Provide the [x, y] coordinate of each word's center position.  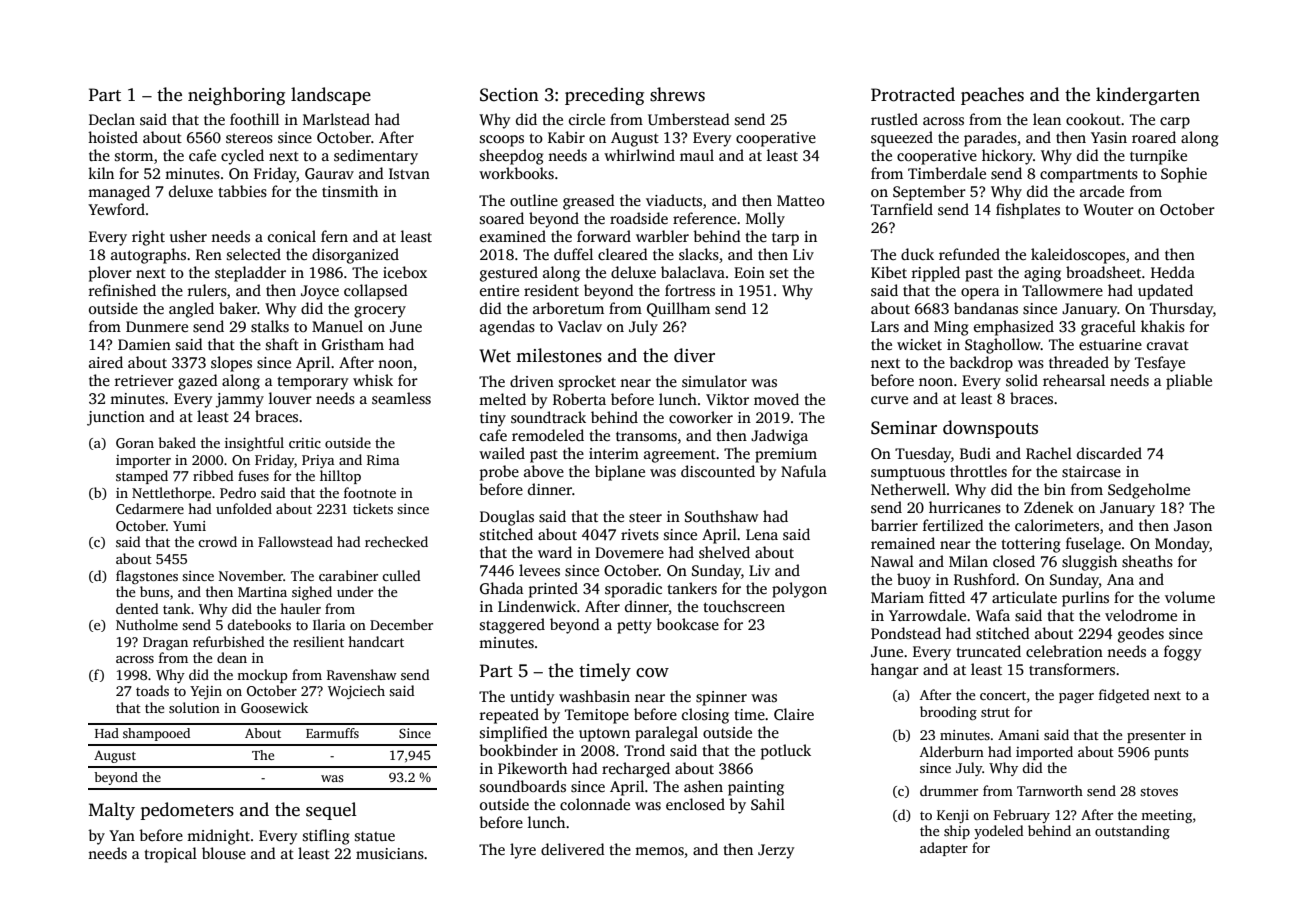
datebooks [259, 624]
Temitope [597, 716]
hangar [895, 671]
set [779, 273]
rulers [207, 290]
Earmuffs [332, 733]
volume [1190, 597]
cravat [1168, 345]
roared [1154, 137]
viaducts [674, 200]
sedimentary [376, 157]
